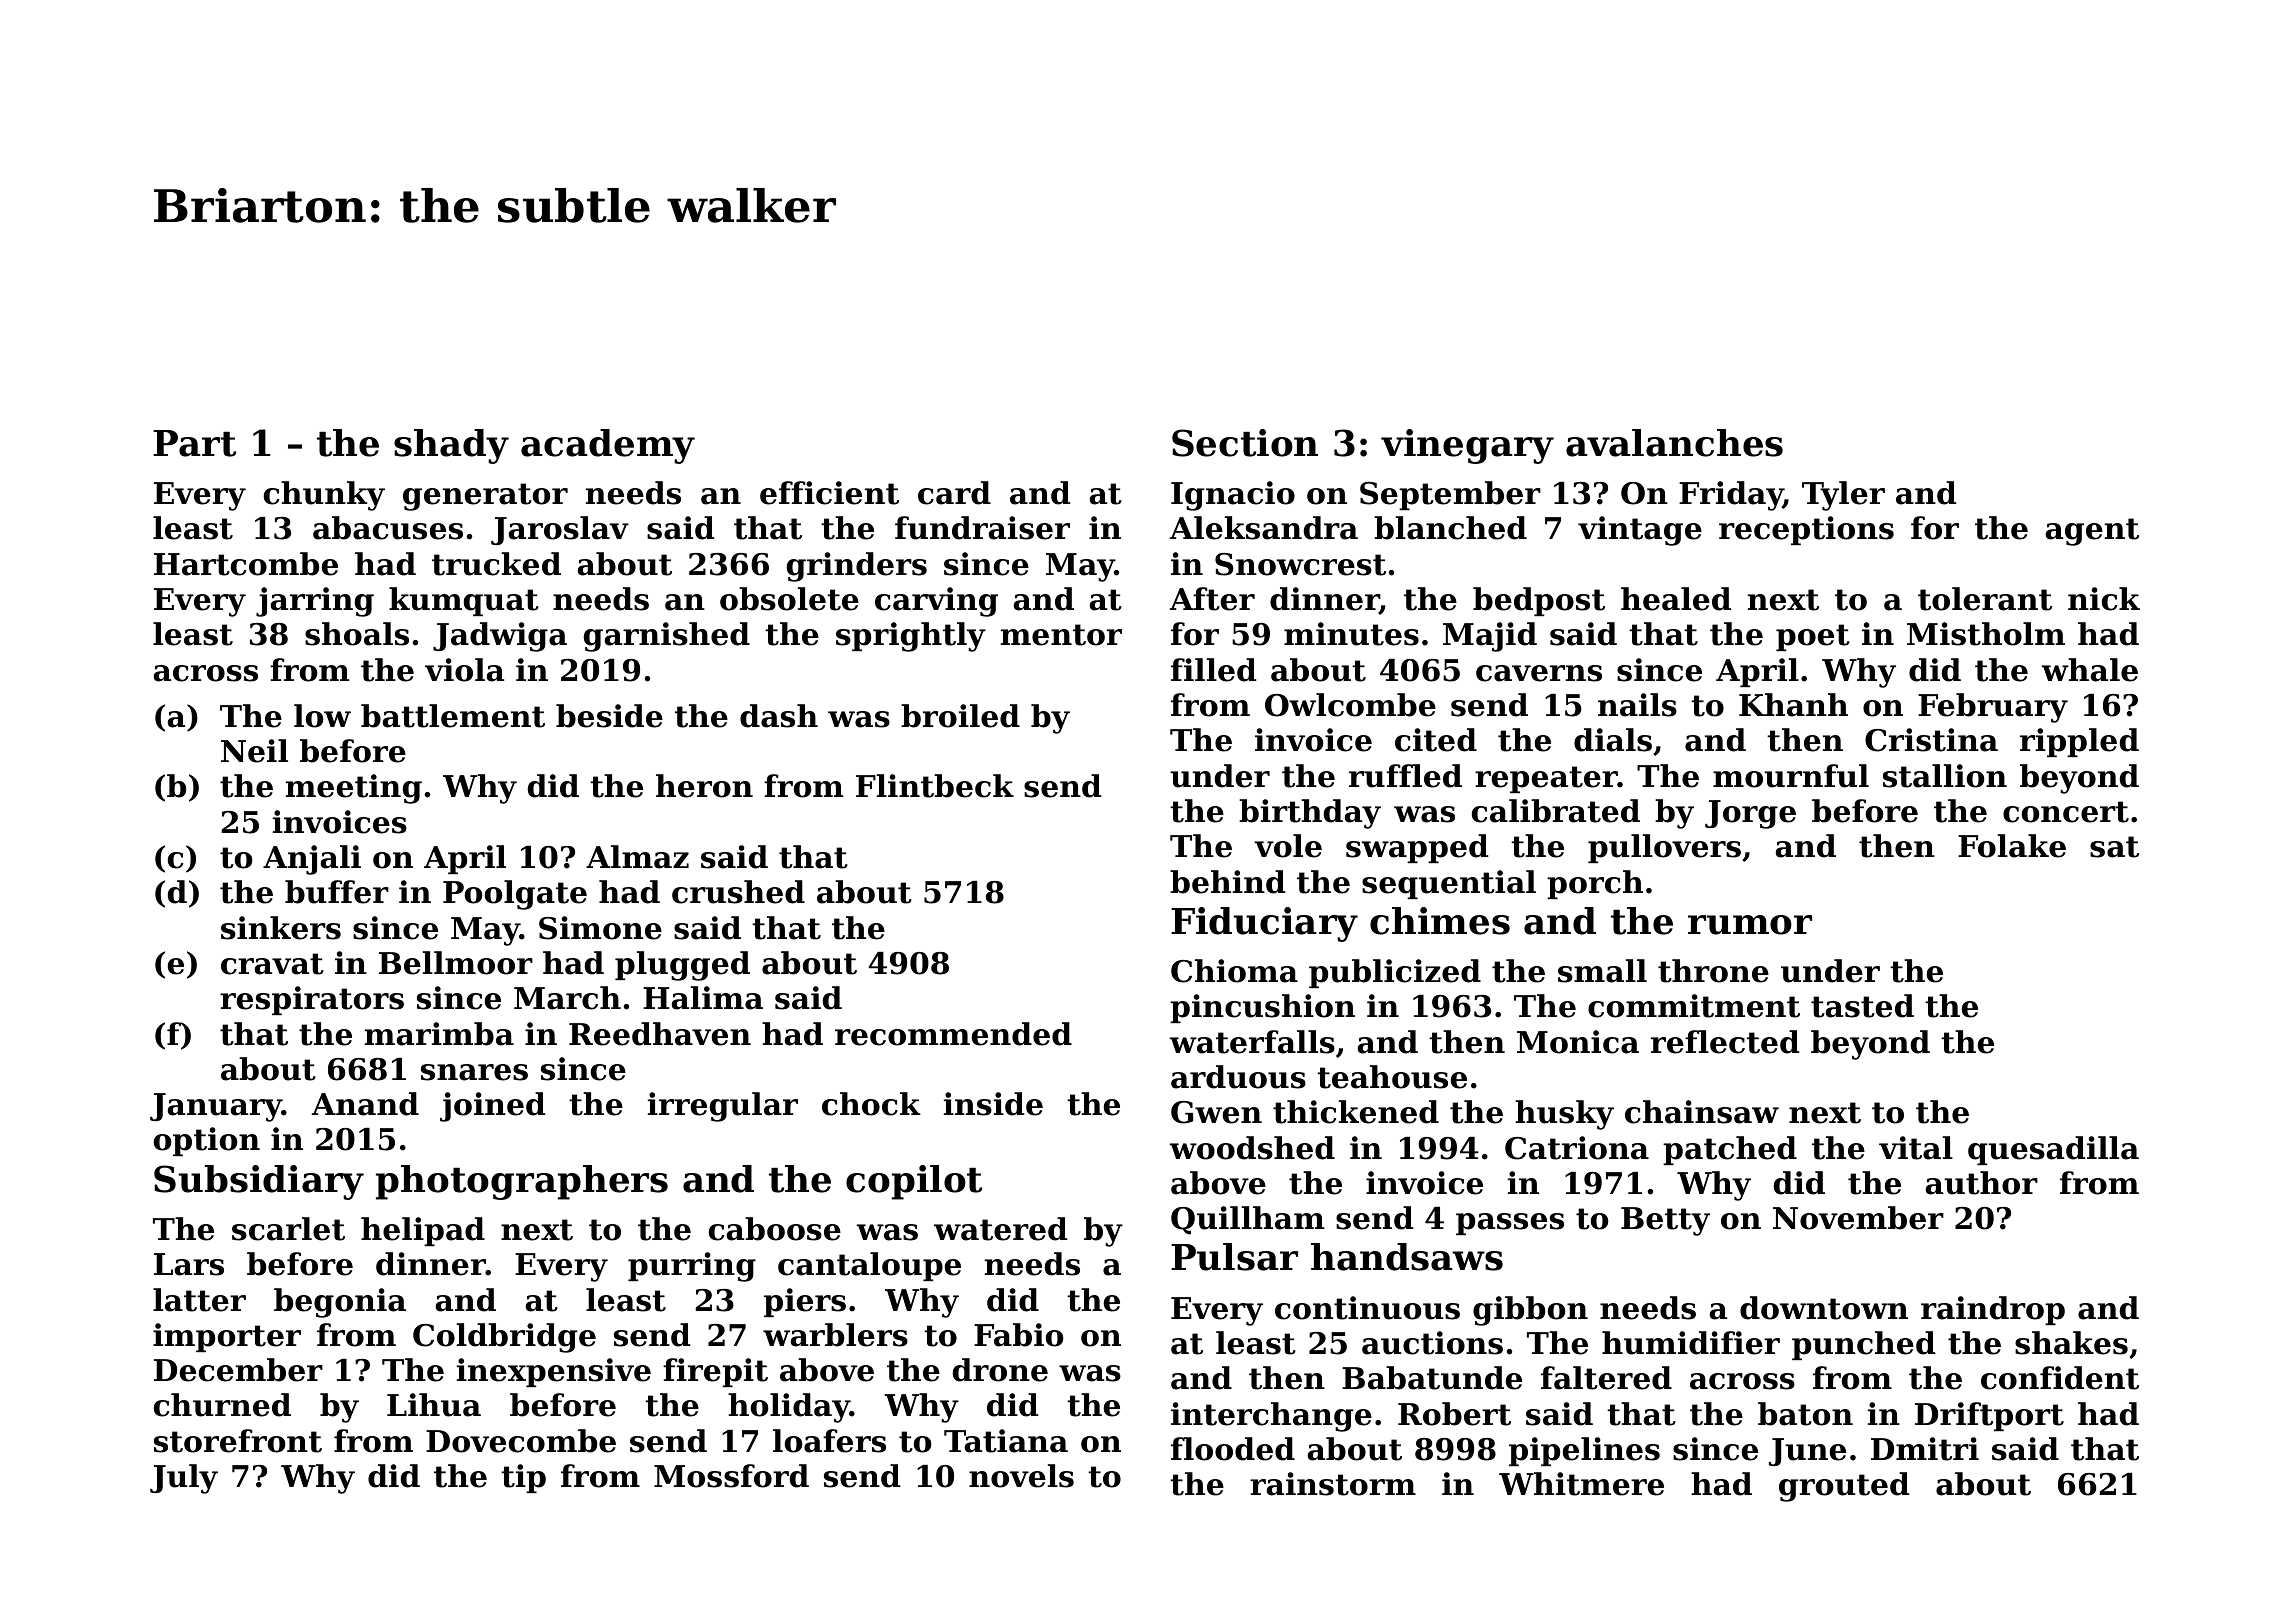 The width and height of the image is (2292, 1620). I want to click on snares, so click(474, 1072).
